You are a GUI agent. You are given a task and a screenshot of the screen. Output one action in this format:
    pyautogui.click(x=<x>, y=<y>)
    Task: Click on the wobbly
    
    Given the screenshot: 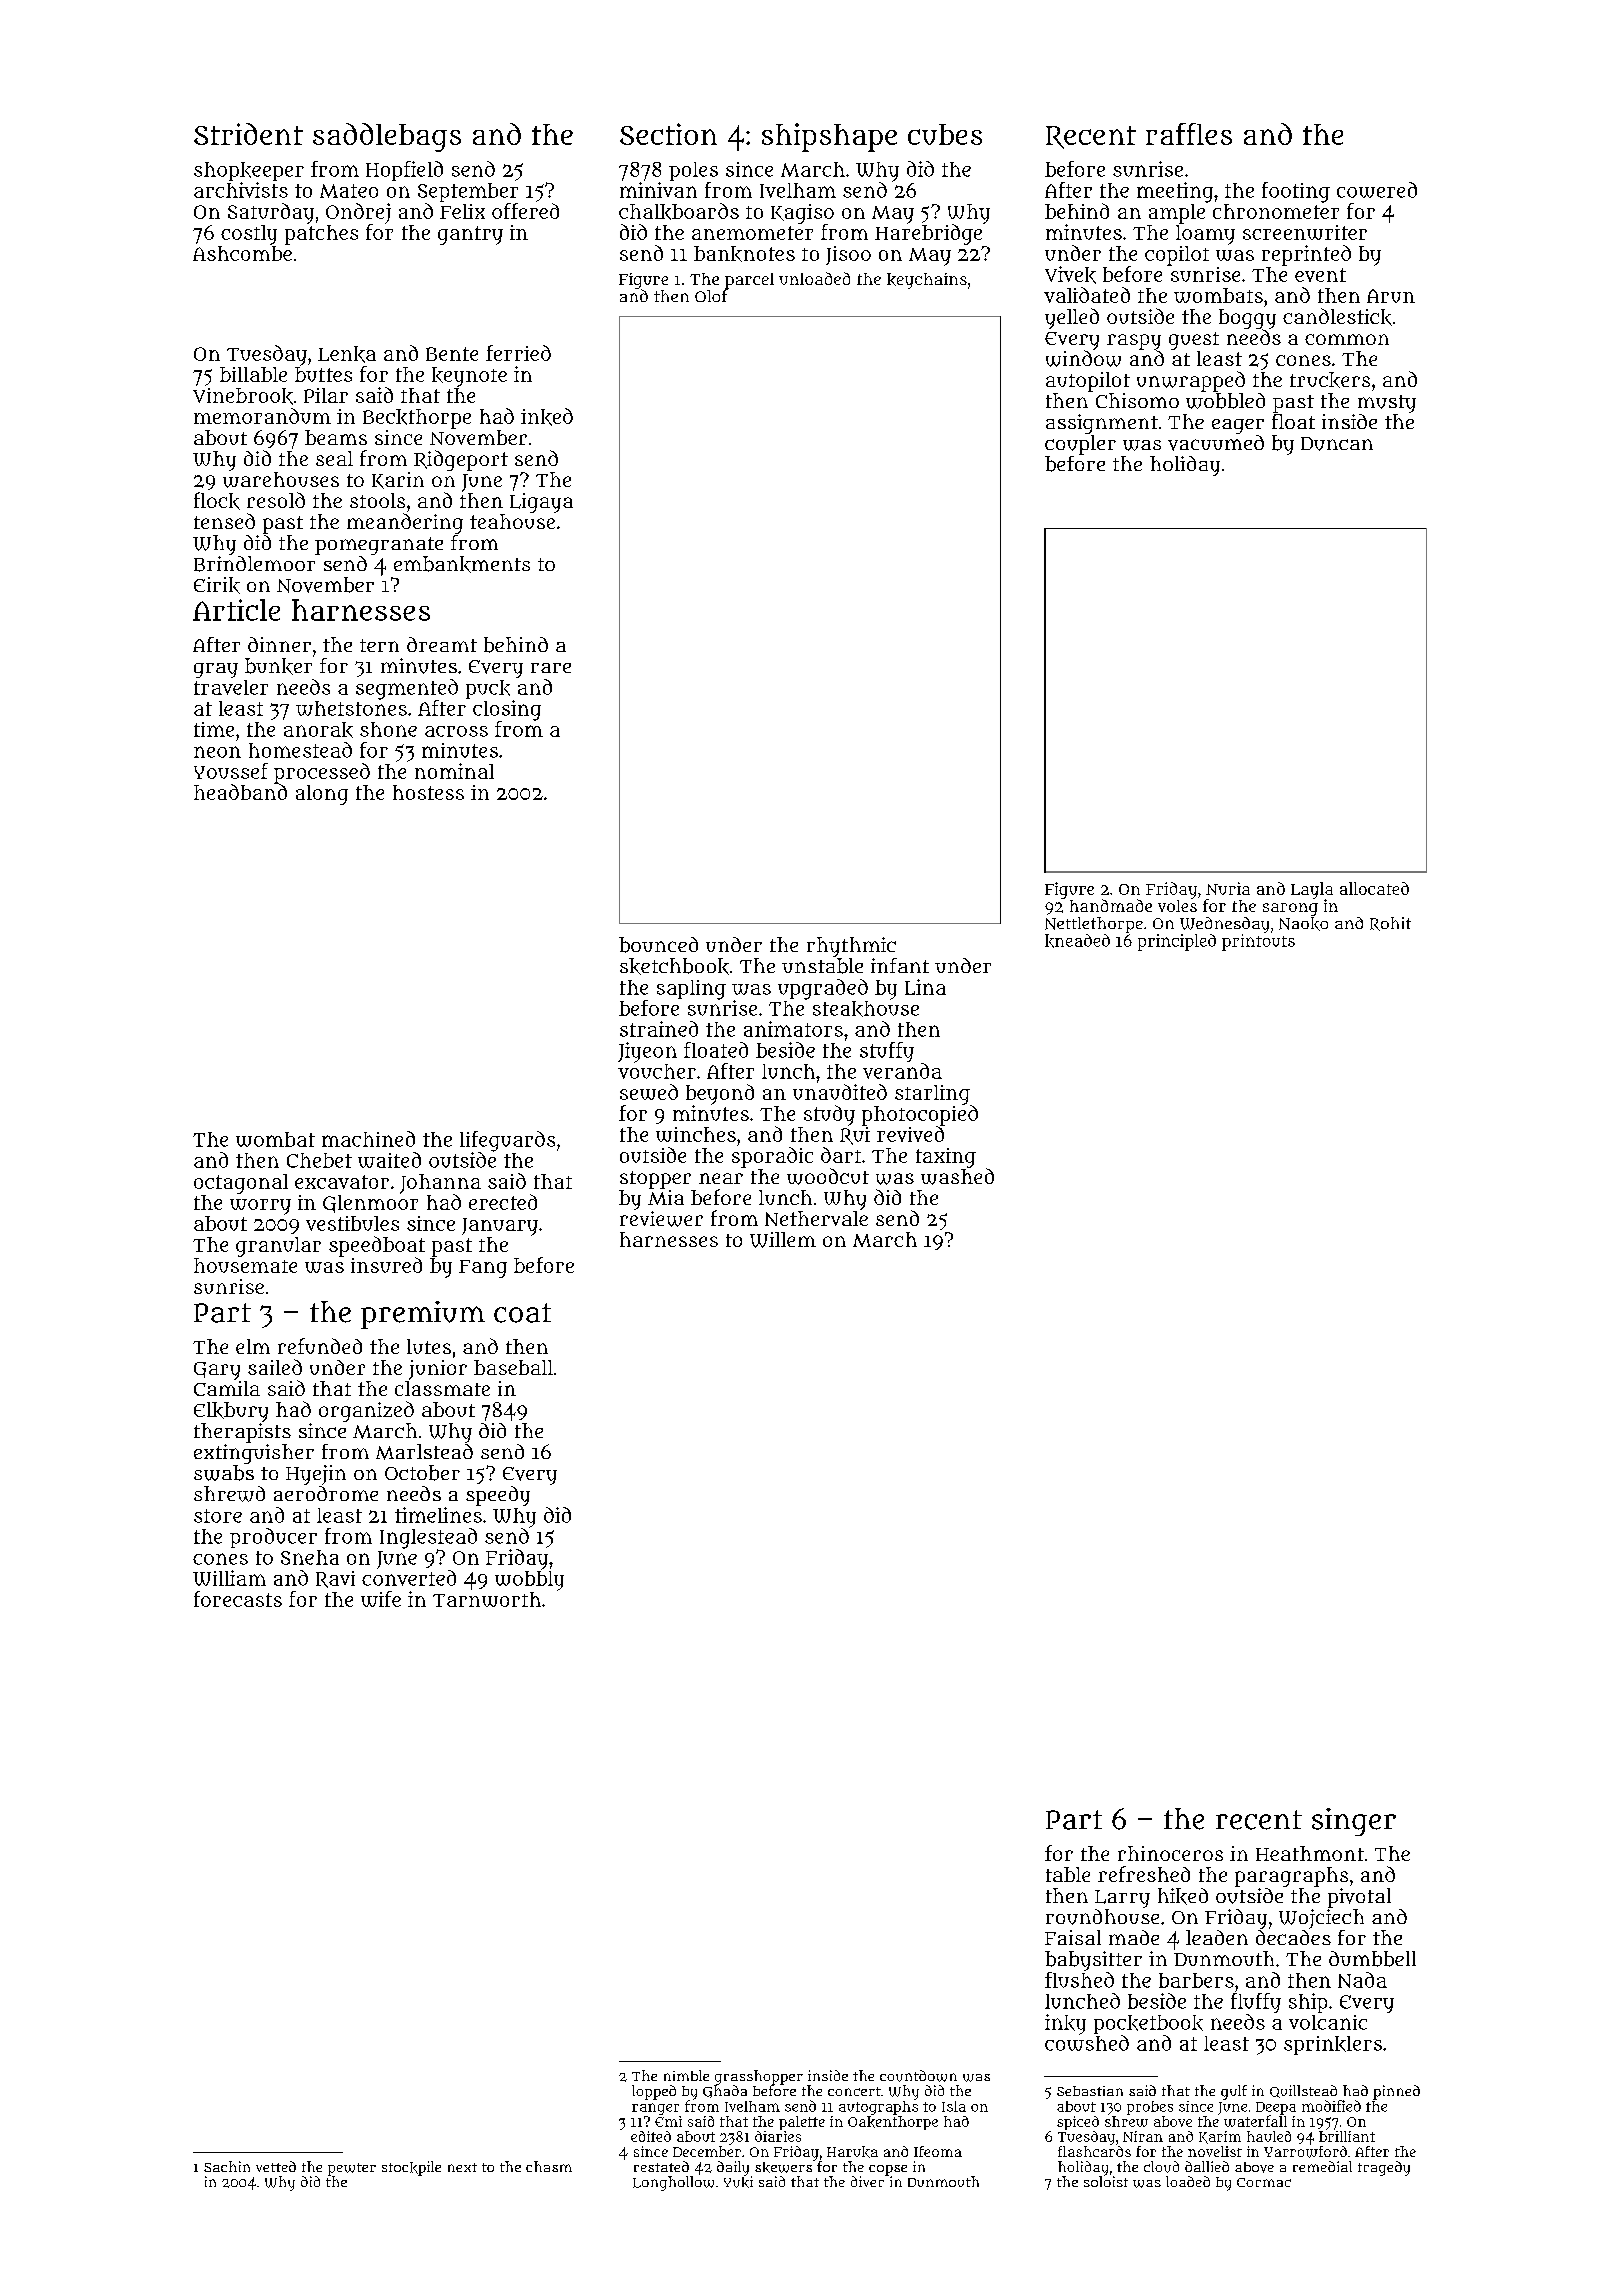 What is the action you would take?
    pyautogui.click(x=529, y=1581)
